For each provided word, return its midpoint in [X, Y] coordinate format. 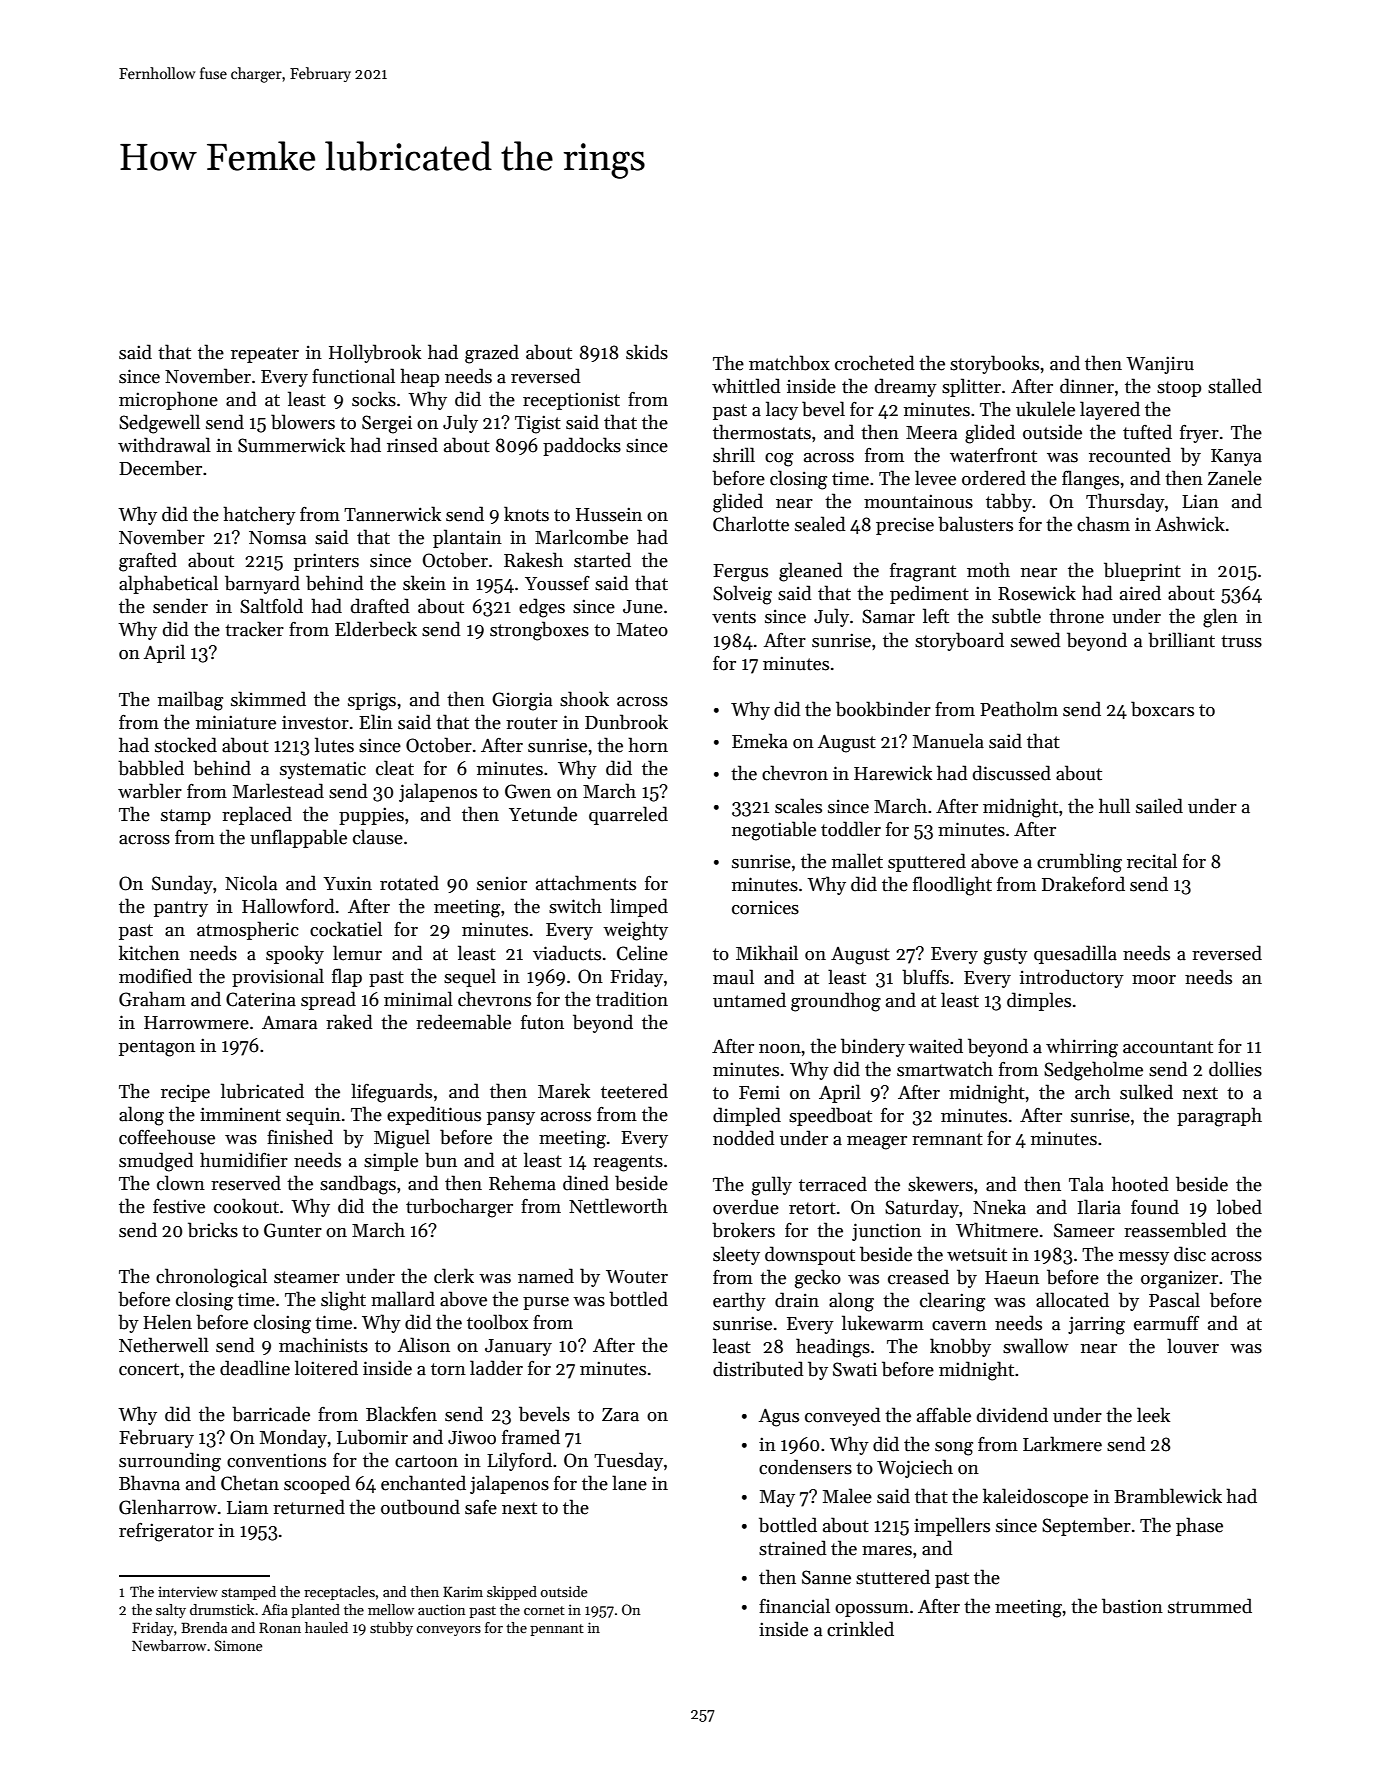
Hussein [609, 514]
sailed [1159, 806]
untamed [749, 1000]
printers [326, 562]
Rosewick [1037, 593]
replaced [257, 815]
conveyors [448, 1631]
